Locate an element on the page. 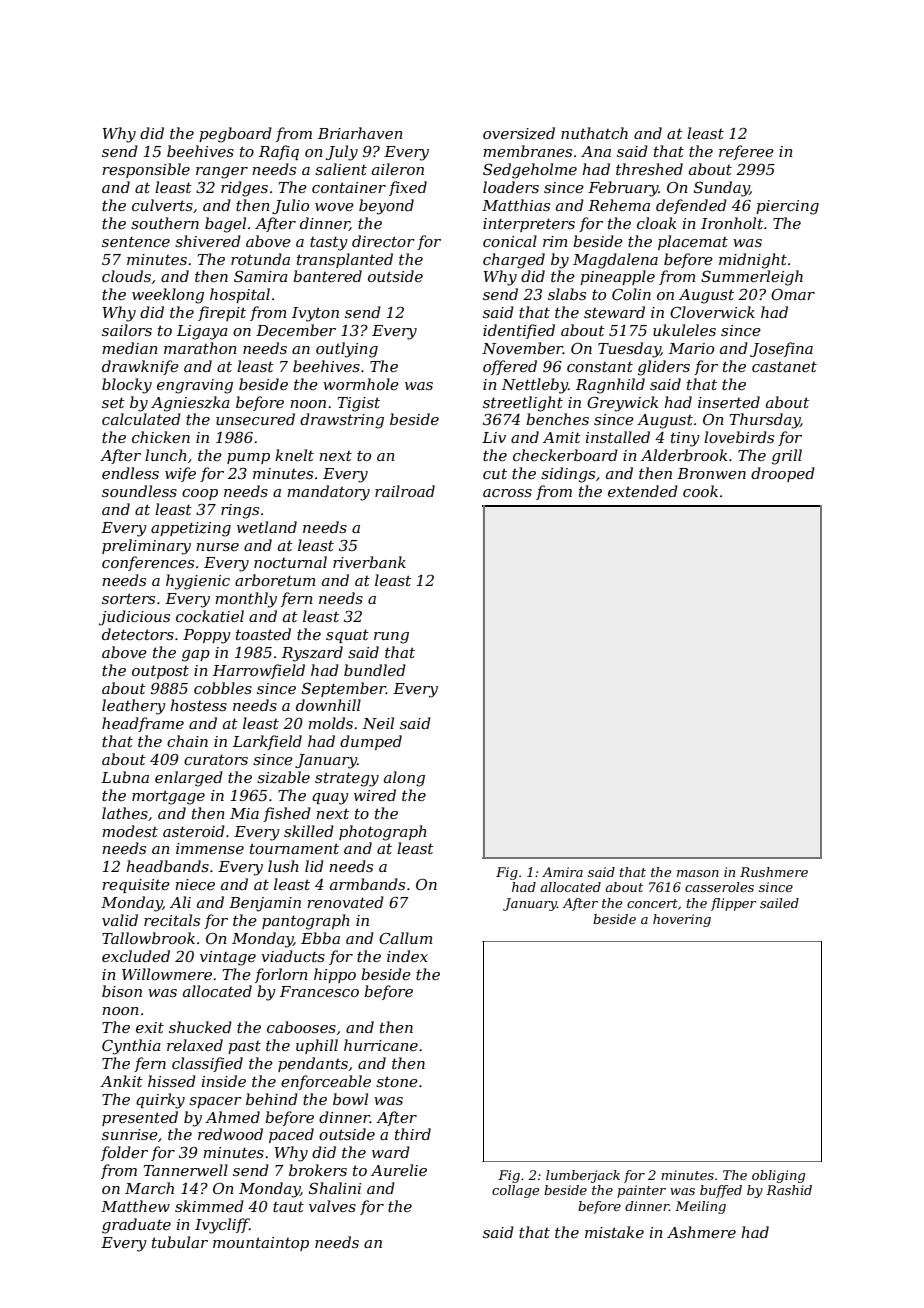  wetland is located at coordinates (267, 527).
